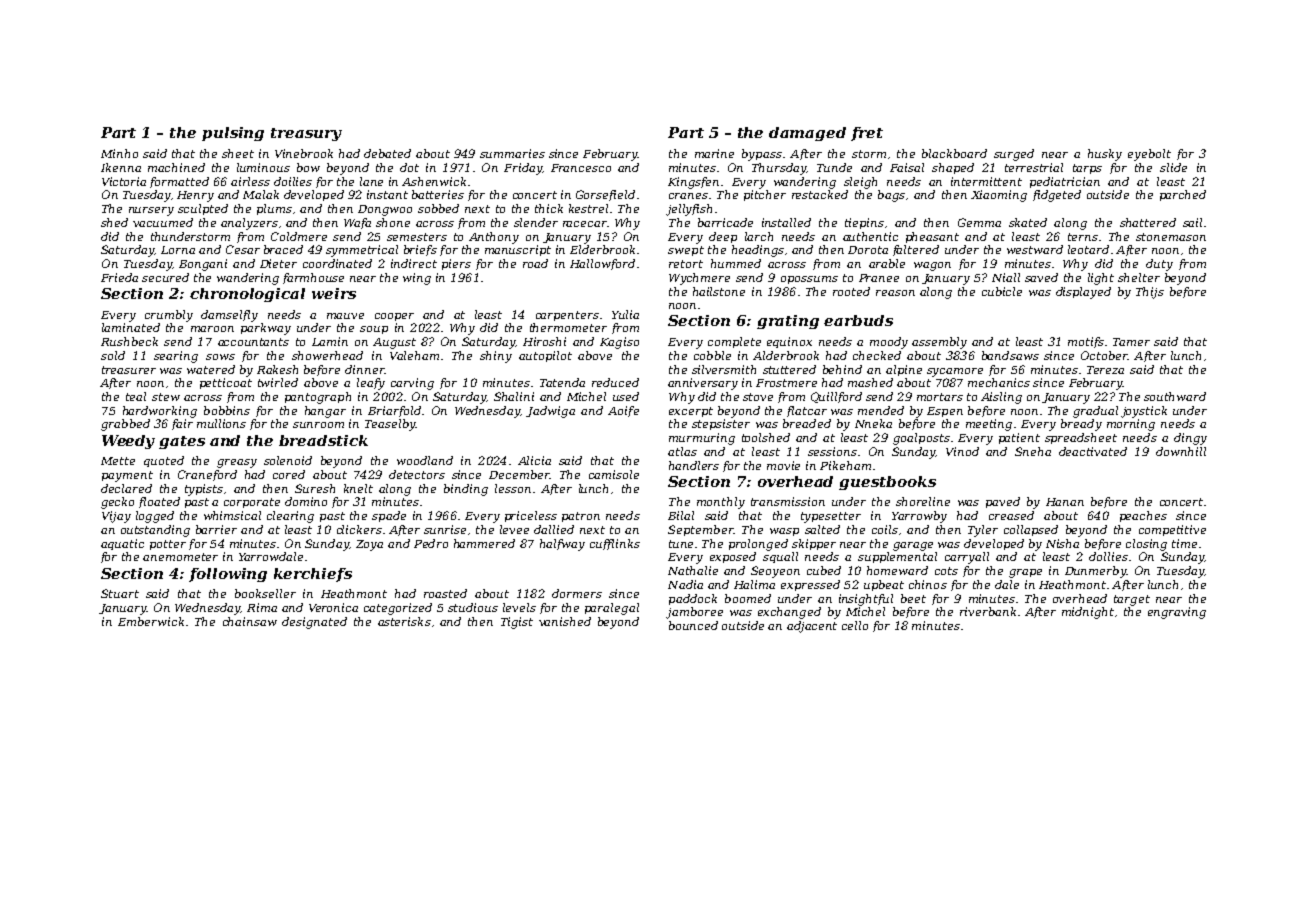 This screenshot has width=1308, height=924. What do you see at coordinates (686, 264) in the screenshot?
I see `retort` at bounding box center [686, 264].
